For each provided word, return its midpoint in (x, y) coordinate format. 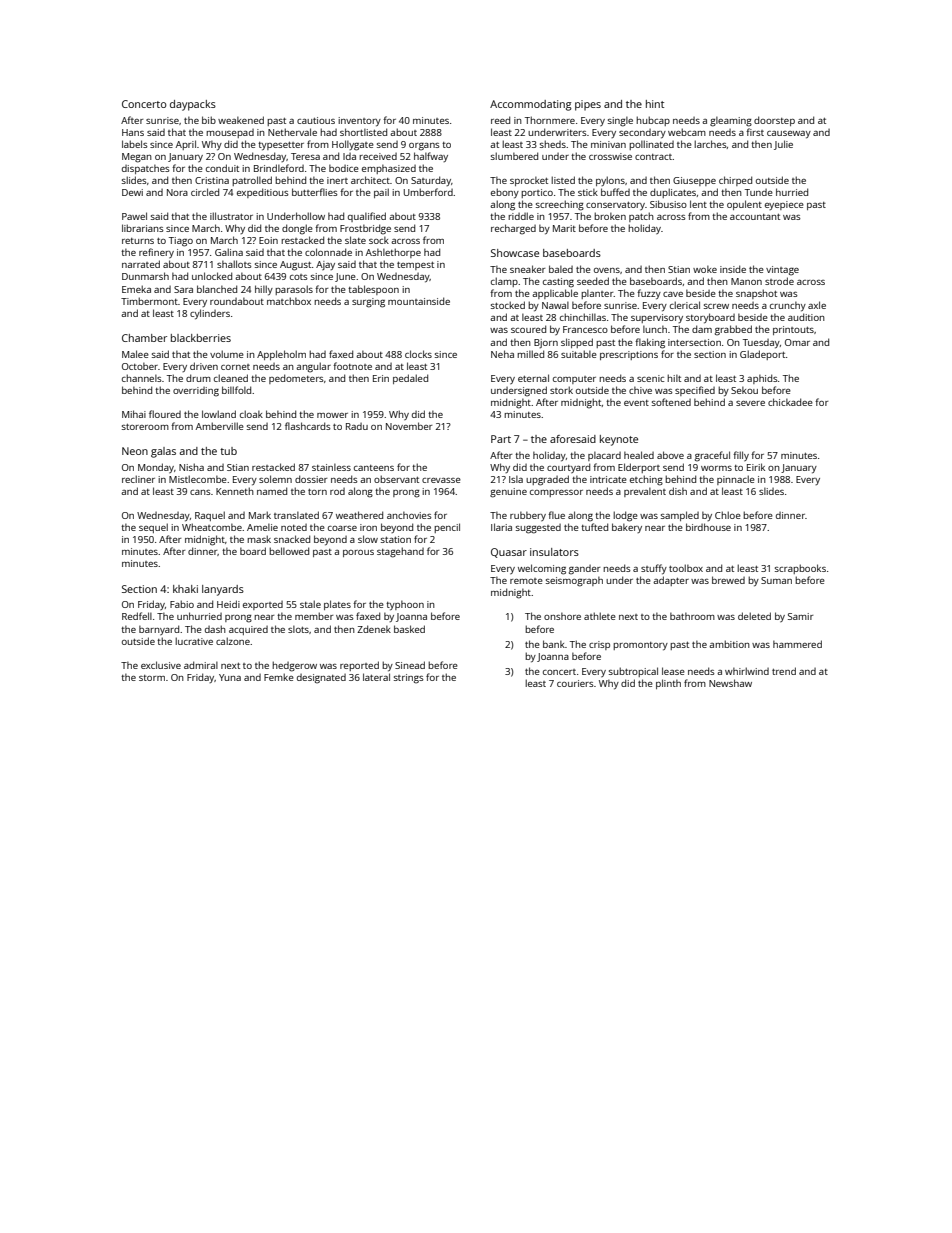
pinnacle (736, 480)
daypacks (193, 105)
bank (554, 644)
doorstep (774, 121)
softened (671, 402)
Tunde (759, 192)
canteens (374, 468)
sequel (153, 528)
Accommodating (531, 105)
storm (152, 678)
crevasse (441, 480)
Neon (135, 451)
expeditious (263, 193)
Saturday (431, 181)
